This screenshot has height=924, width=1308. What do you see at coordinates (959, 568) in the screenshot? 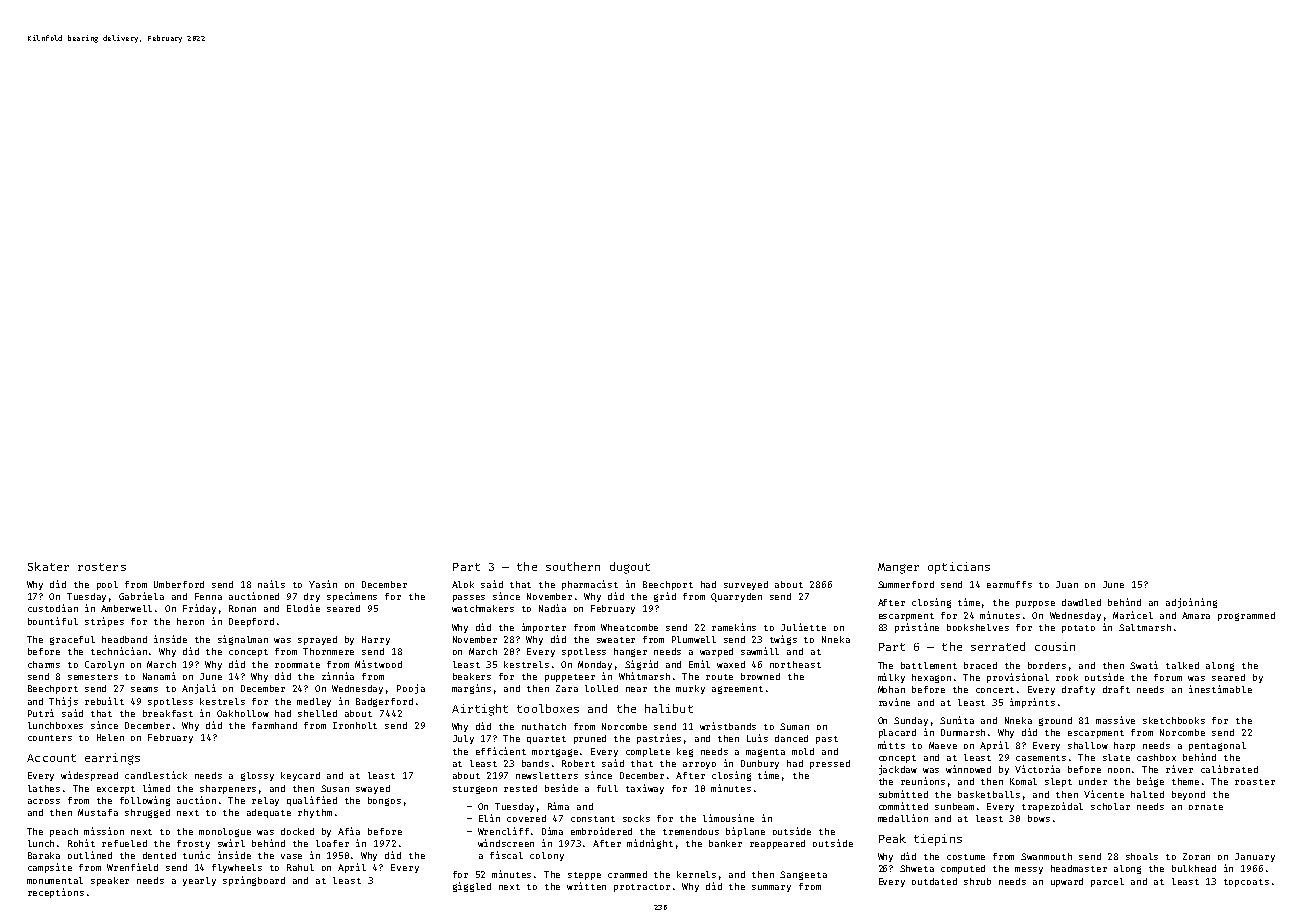
I see `opticians` at bounding box center [959, 568].
